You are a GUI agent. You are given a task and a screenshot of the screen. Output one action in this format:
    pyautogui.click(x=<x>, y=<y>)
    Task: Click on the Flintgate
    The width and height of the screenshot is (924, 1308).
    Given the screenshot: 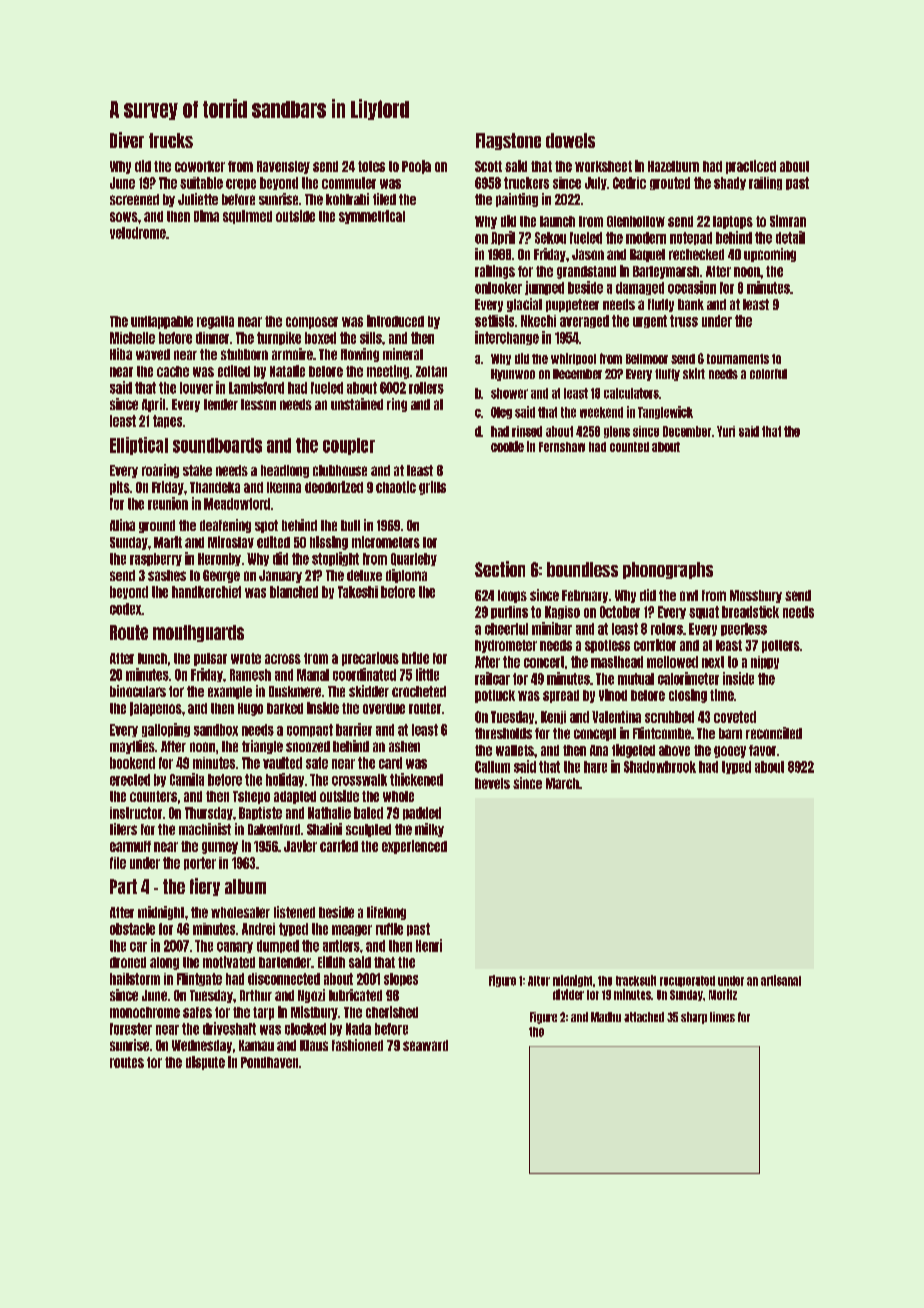 What is the action you would take?
    pyautogui.click(x=199, y=979)
